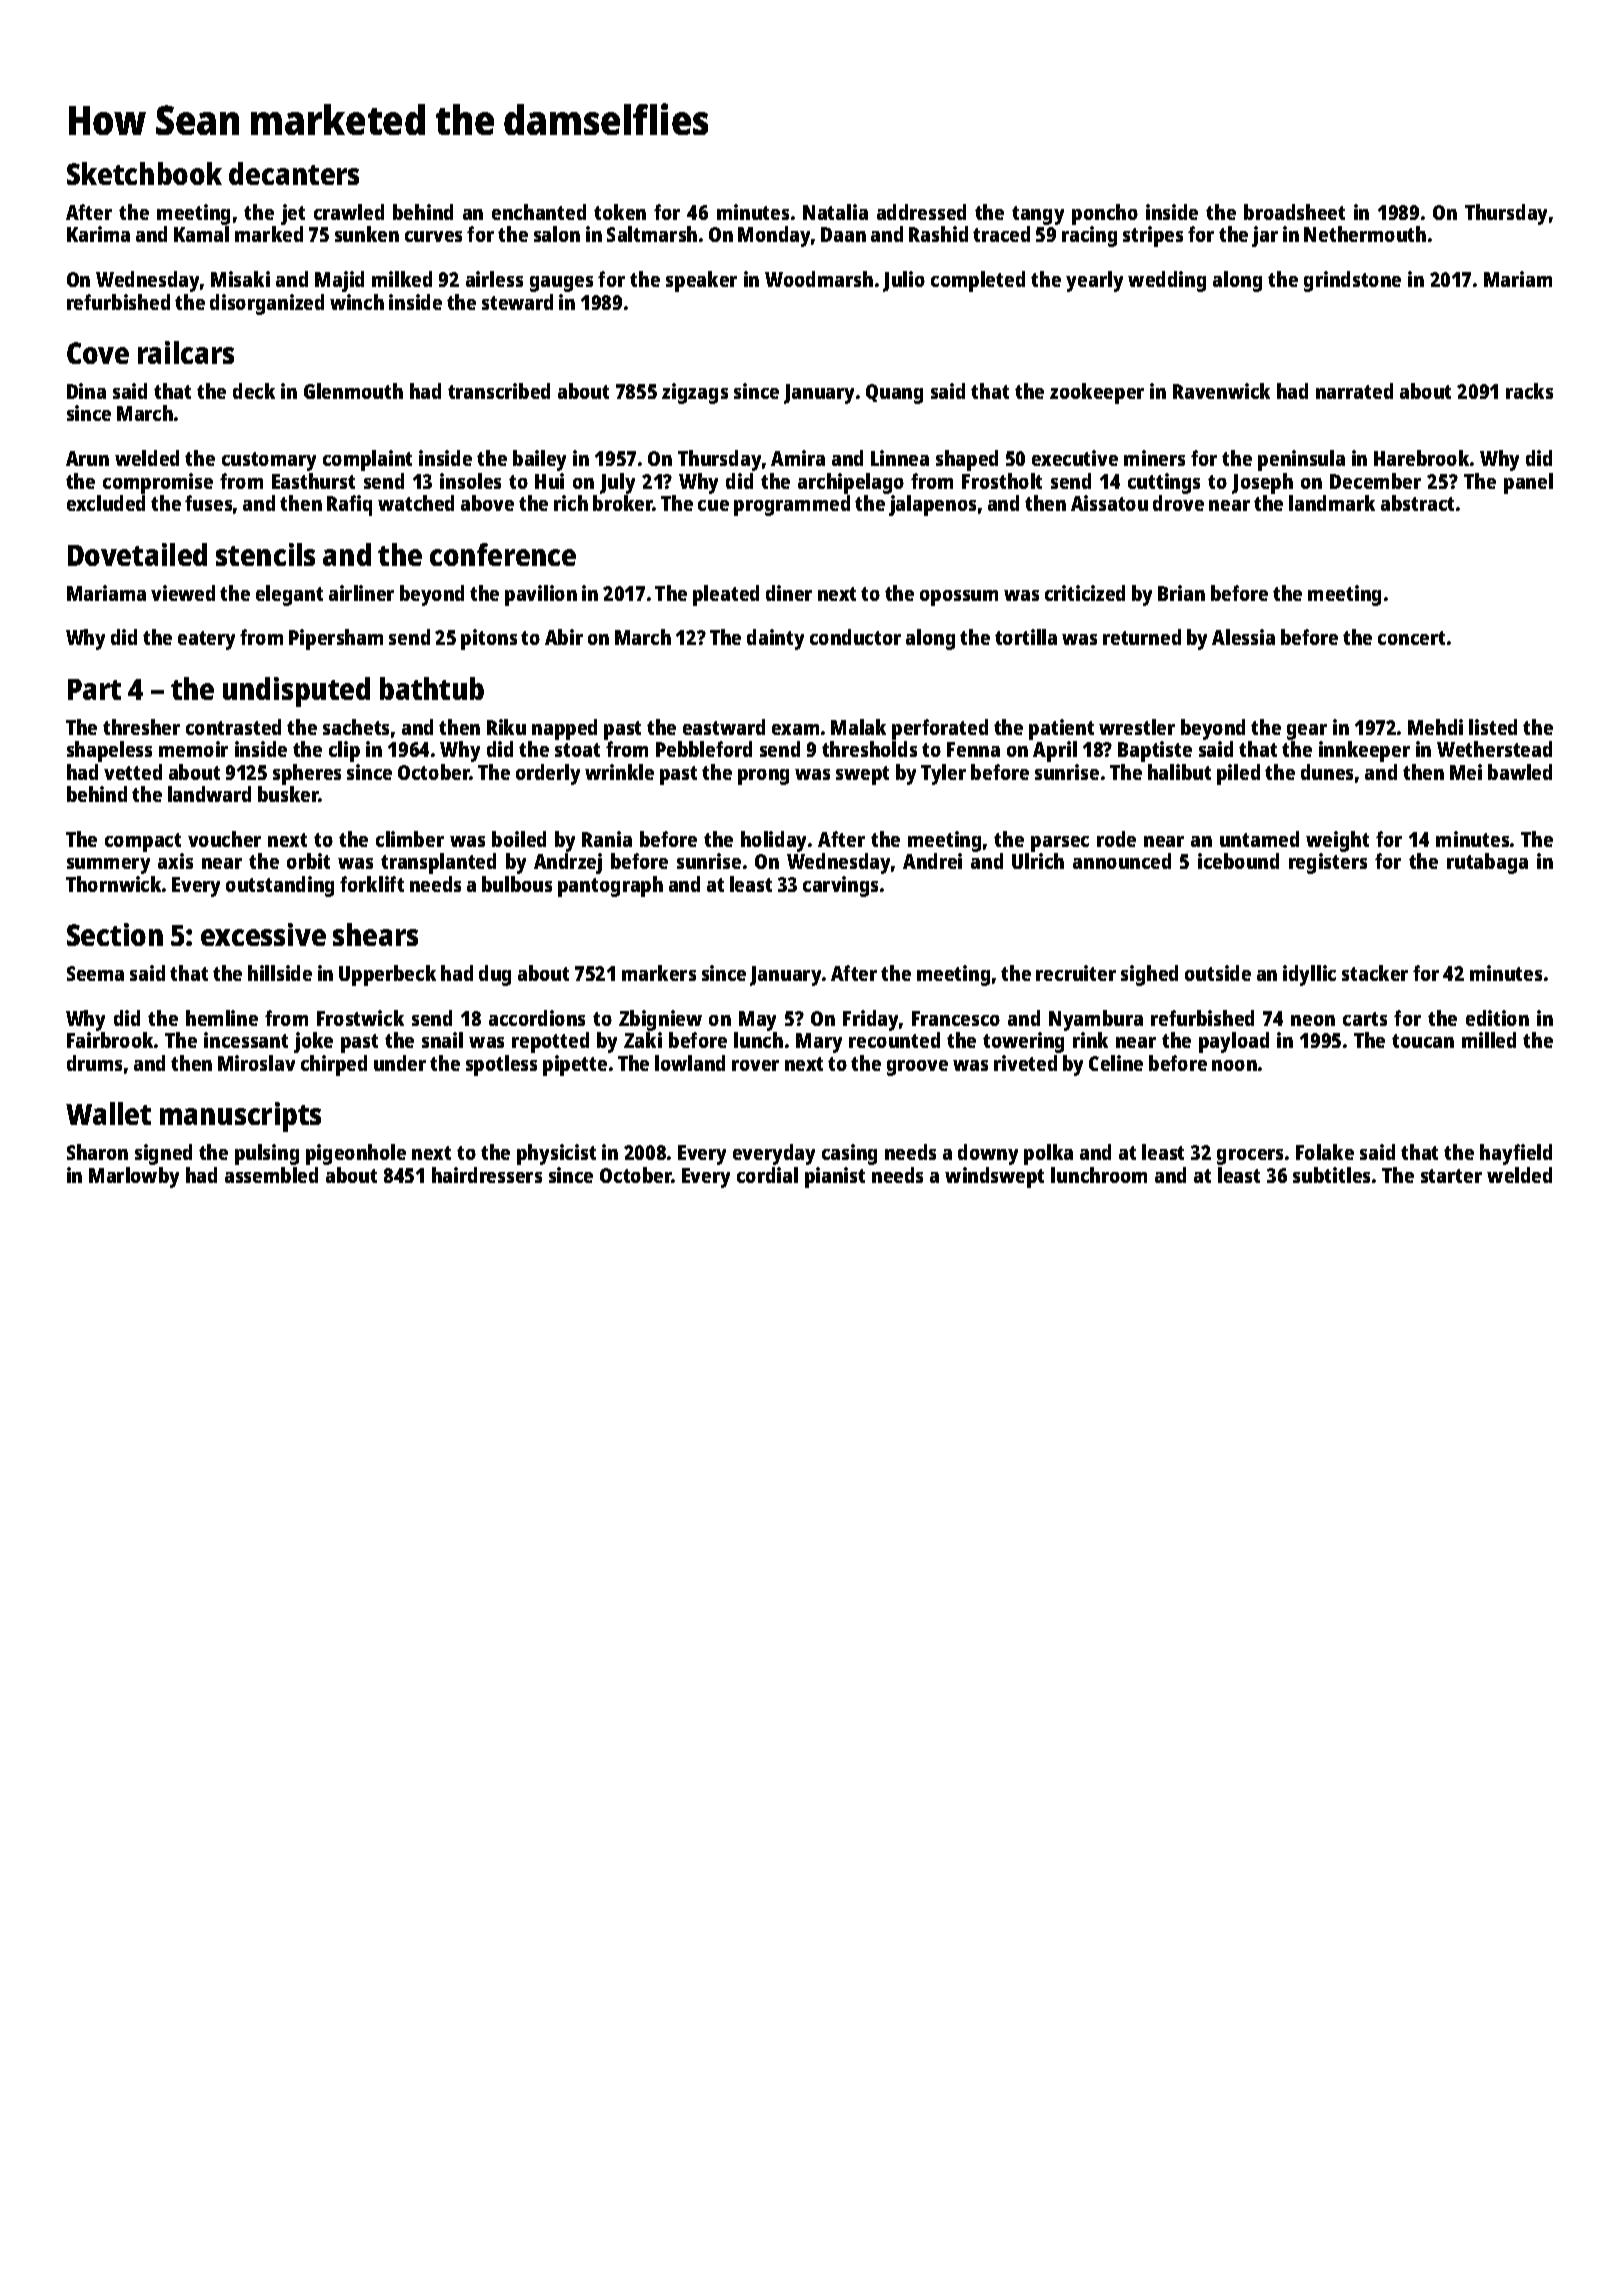 The height and width of the page is (2292, 1620). Describe the element at coordinates (1325, 1152) in the page. I see `Folake` at that location.
